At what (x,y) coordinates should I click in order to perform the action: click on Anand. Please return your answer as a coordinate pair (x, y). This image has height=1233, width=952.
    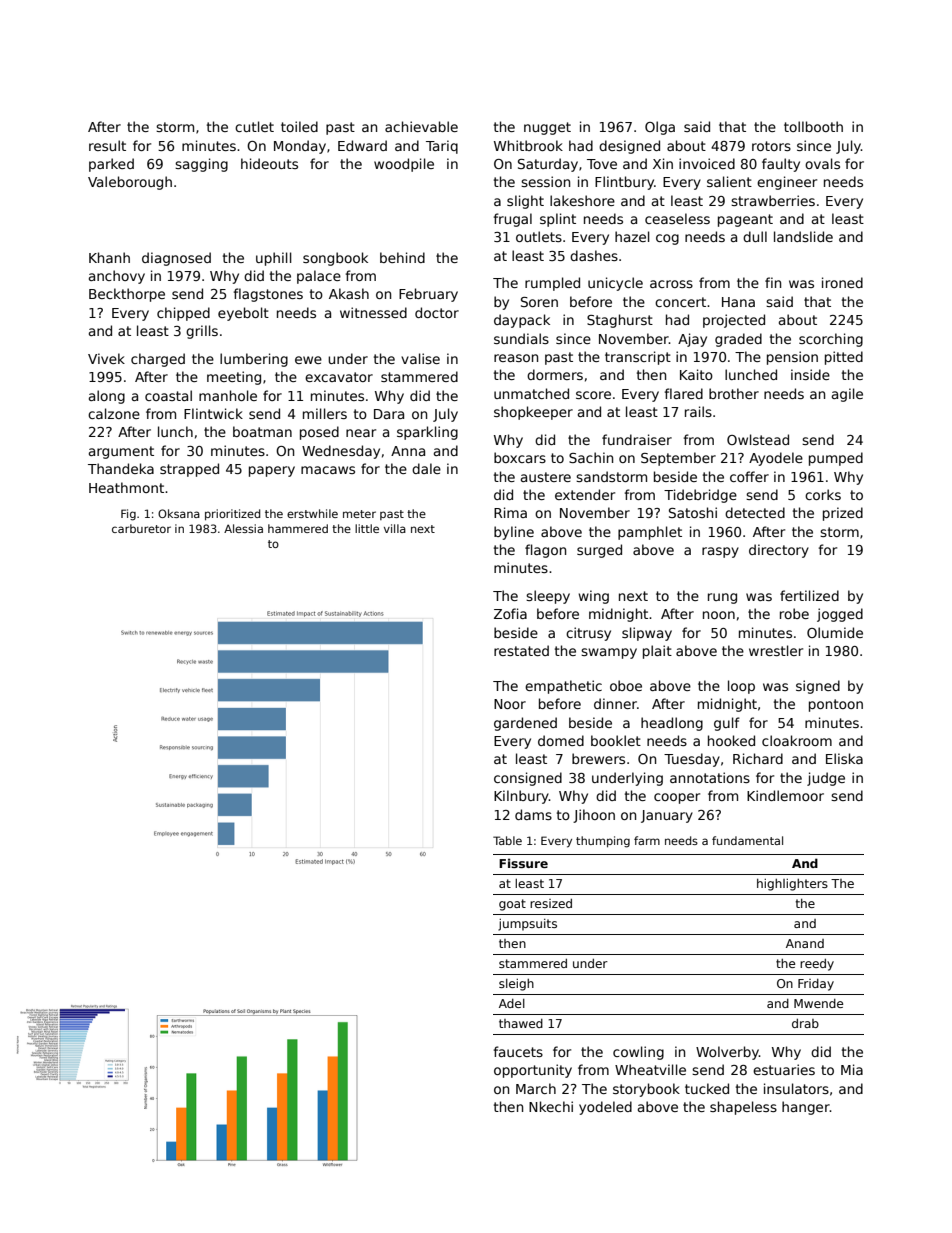
    Looking at the image, I should click on (805, 943).
